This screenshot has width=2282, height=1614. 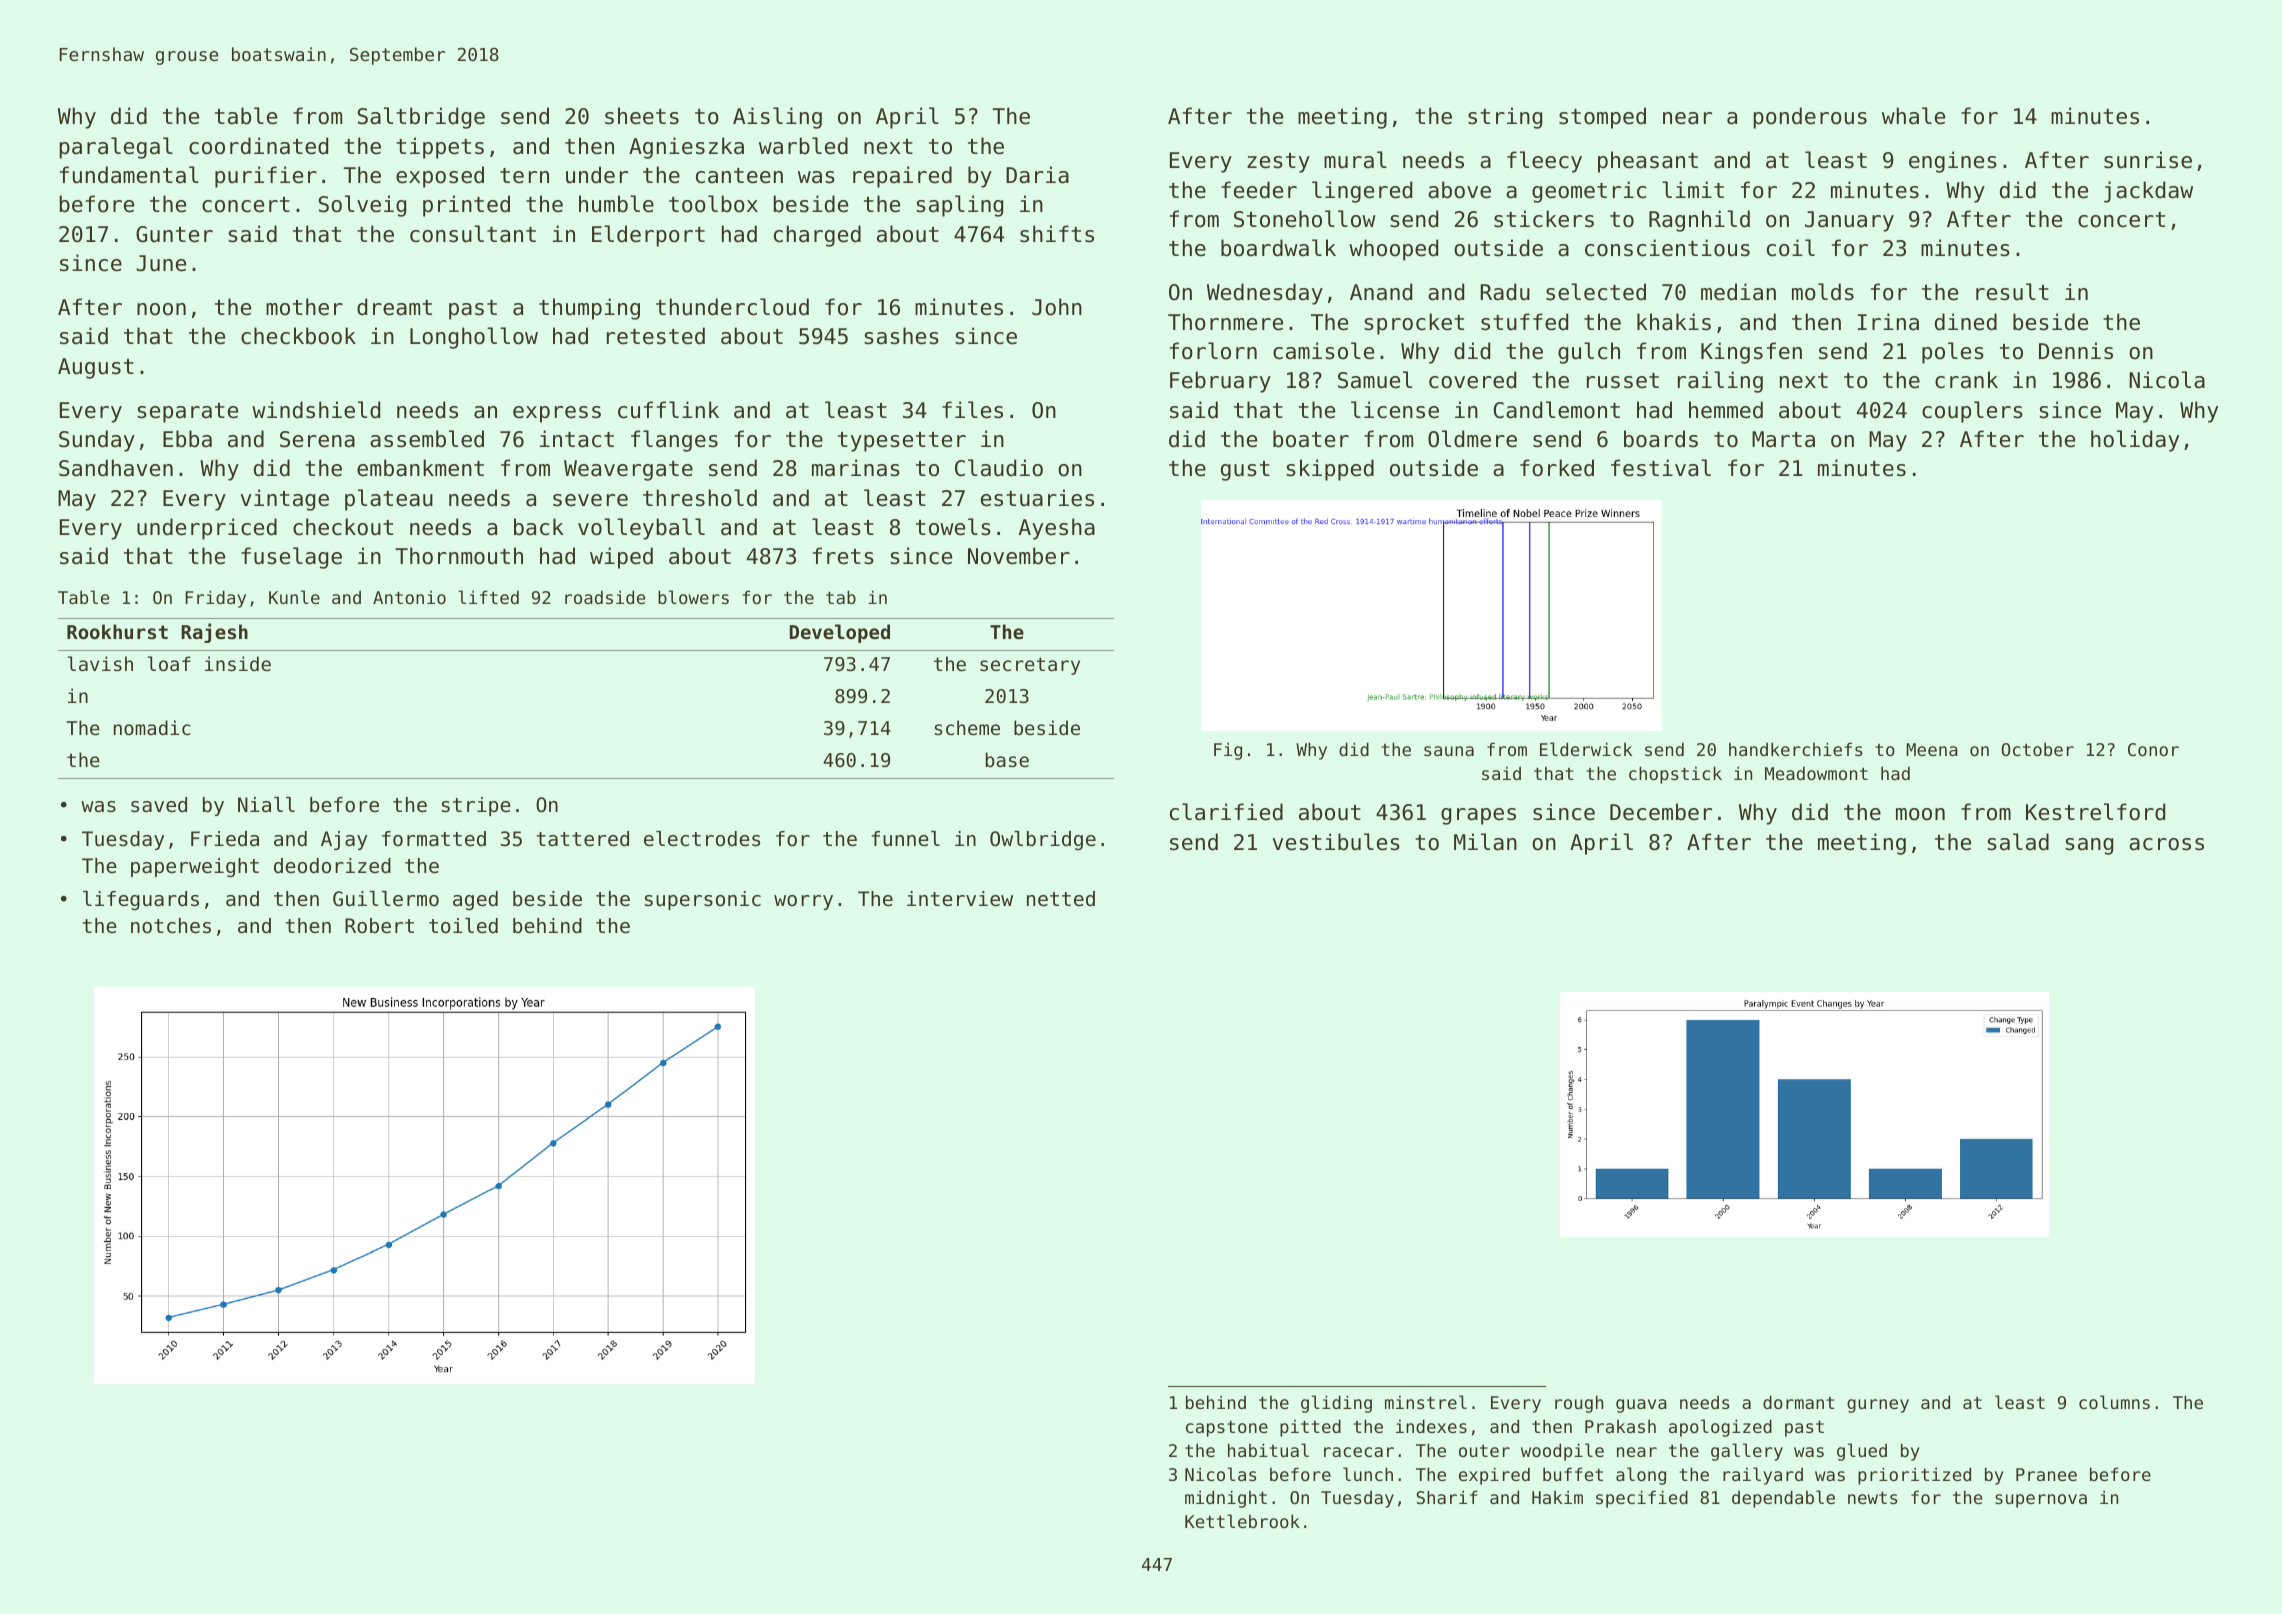 I want to click on deodorized, so click(x=332, y=866).
